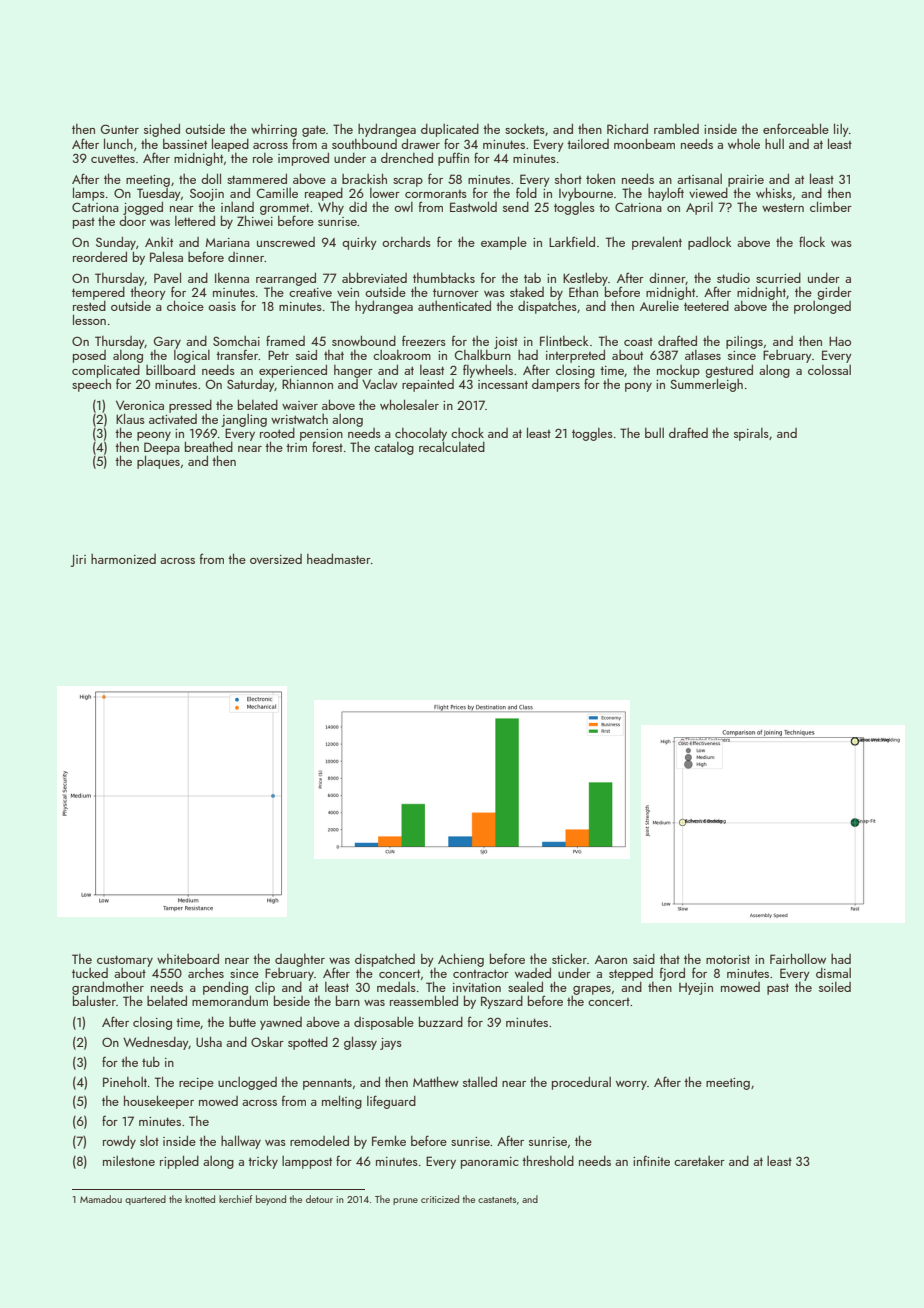  Describe the element at coordinates (841, 130) in the screenshot. I see `lily` at that location.
